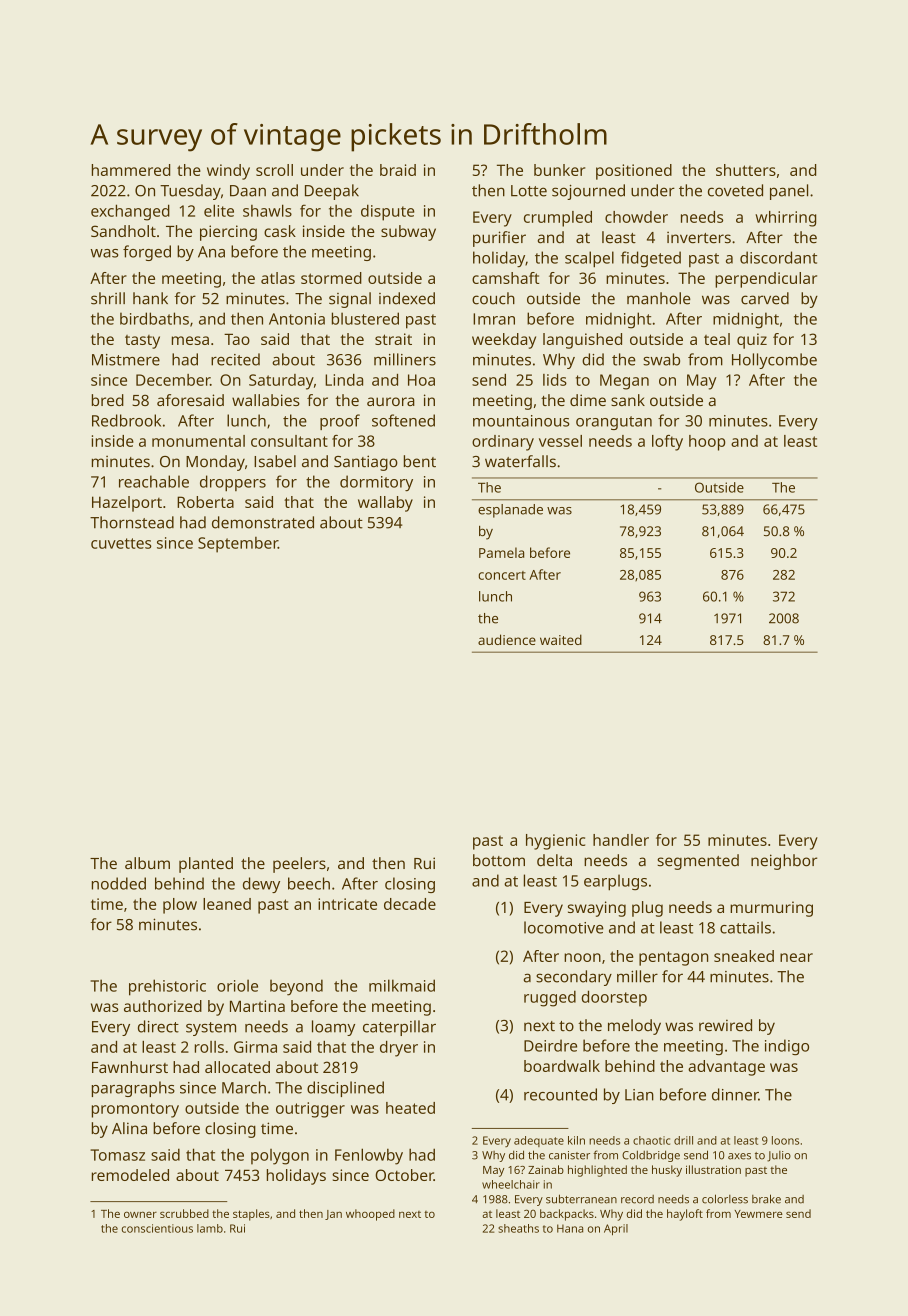  Describe the element at coordinates (766, 280) in the image. I see `perpendicular` at that location.
